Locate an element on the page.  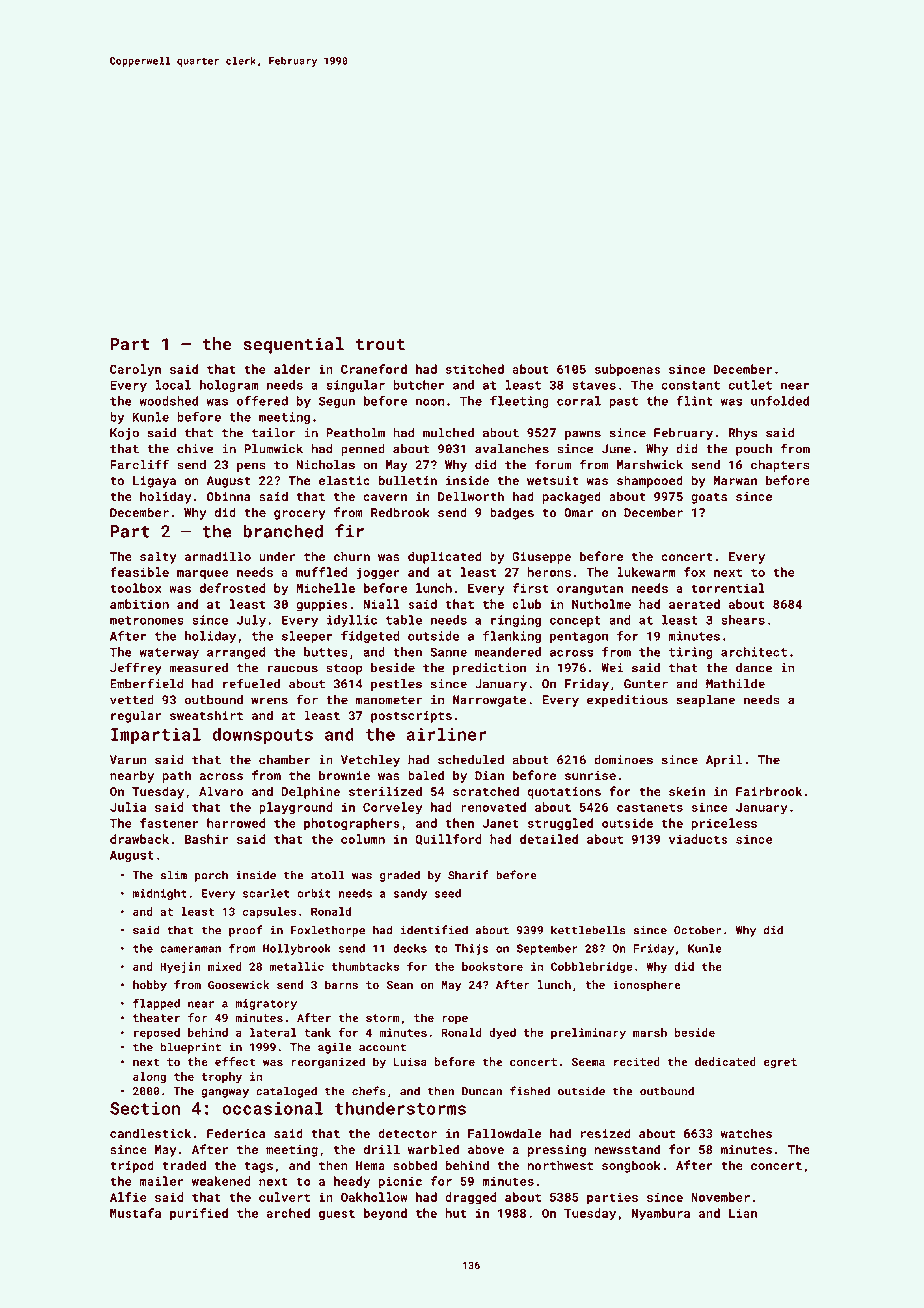
offered is located at coordinates (262, 401).
